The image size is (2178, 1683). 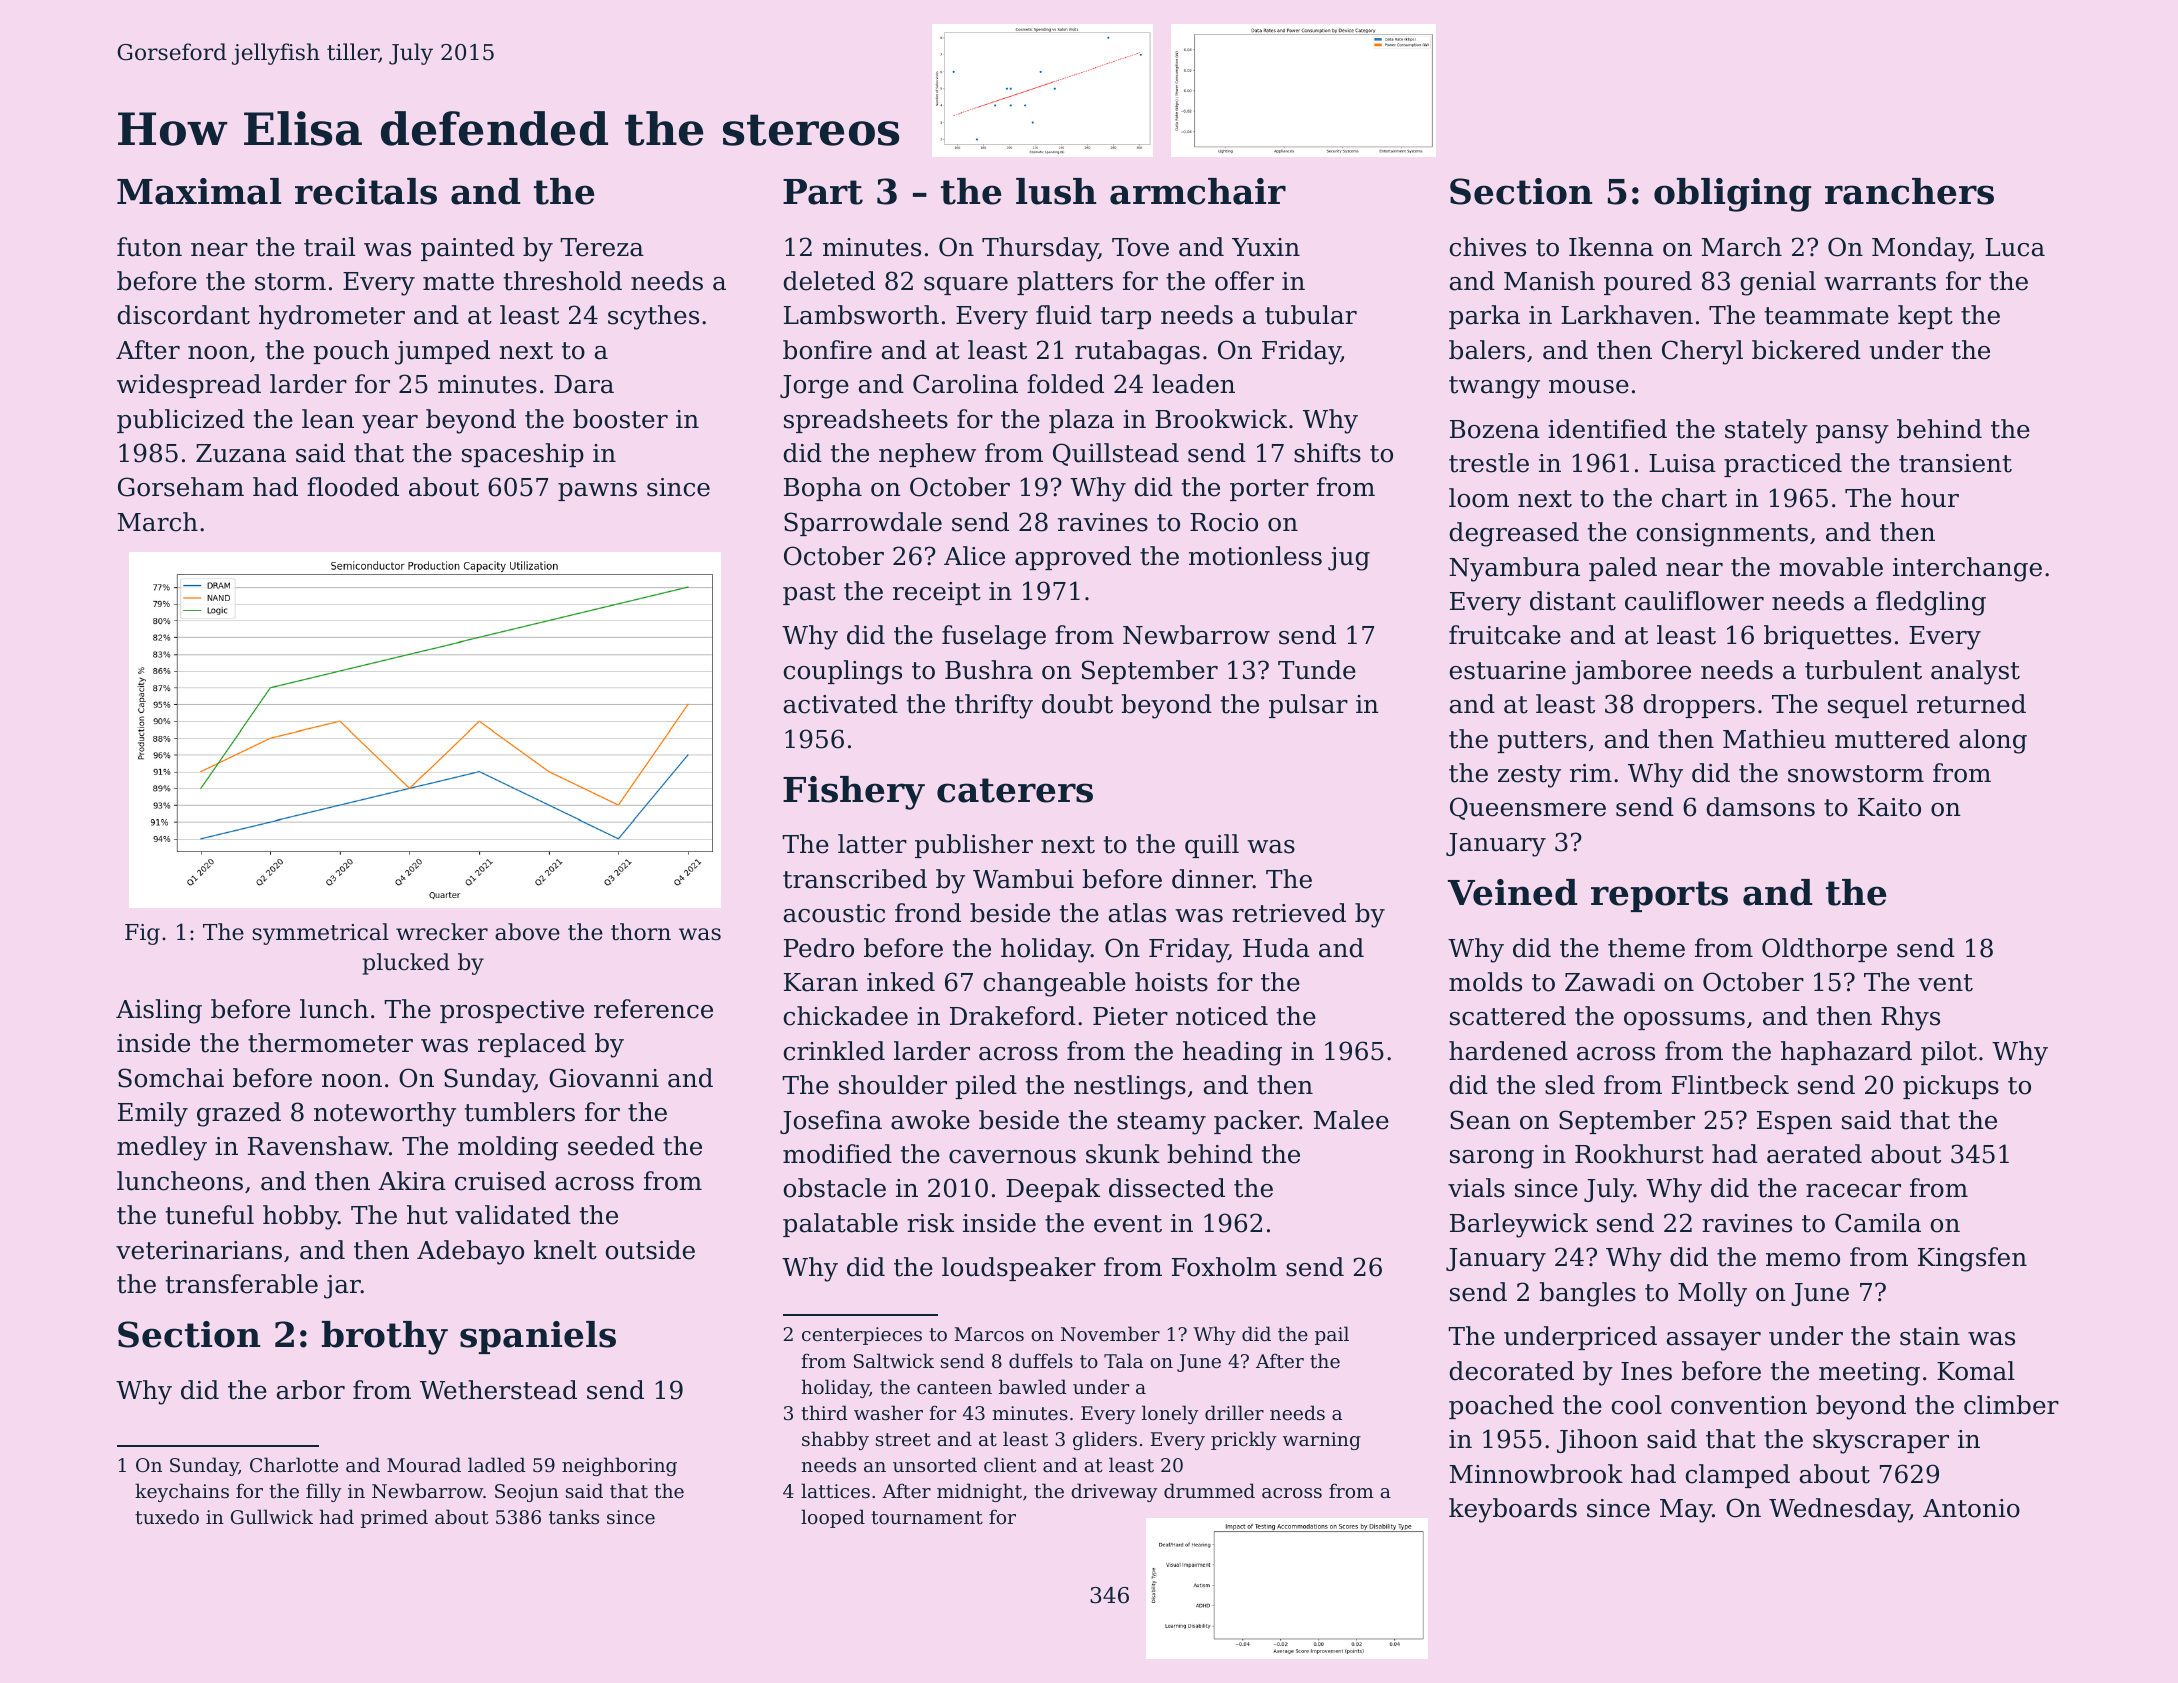 What do you see at coordinates (1224, 1267) in the screenshot?
I see `Foxholm` at bounding box center [1224, 1267].
